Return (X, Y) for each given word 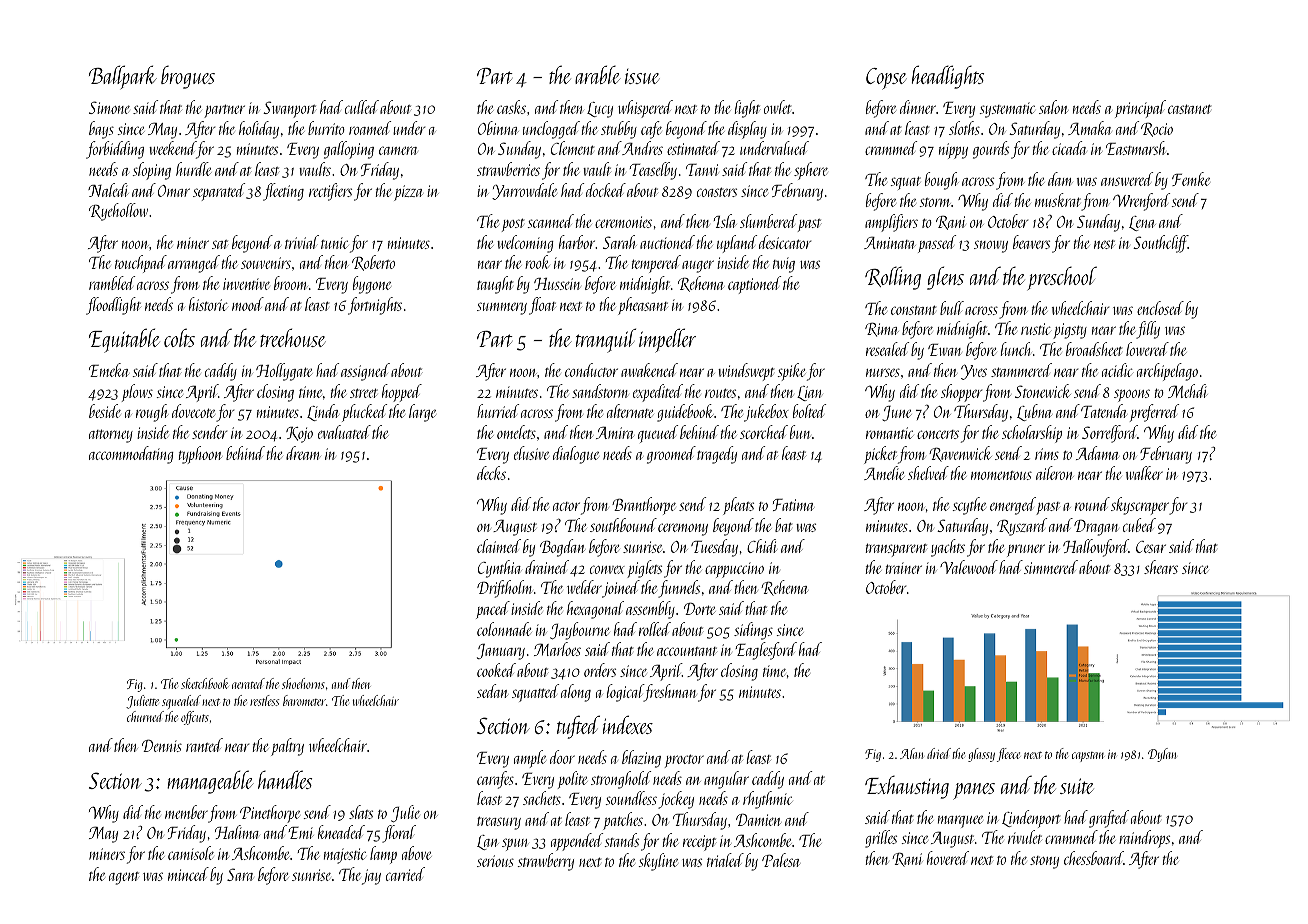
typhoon (200, 455)
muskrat (1058, 200)
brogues (188, 77)
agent (124, 878)
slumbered (768, 221)
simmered (1051, 567)
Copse (886, 79)
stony (1044, 862)
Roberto (373, 263)
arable (598, 74)
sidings (753, 631)
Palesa (781, 860)
